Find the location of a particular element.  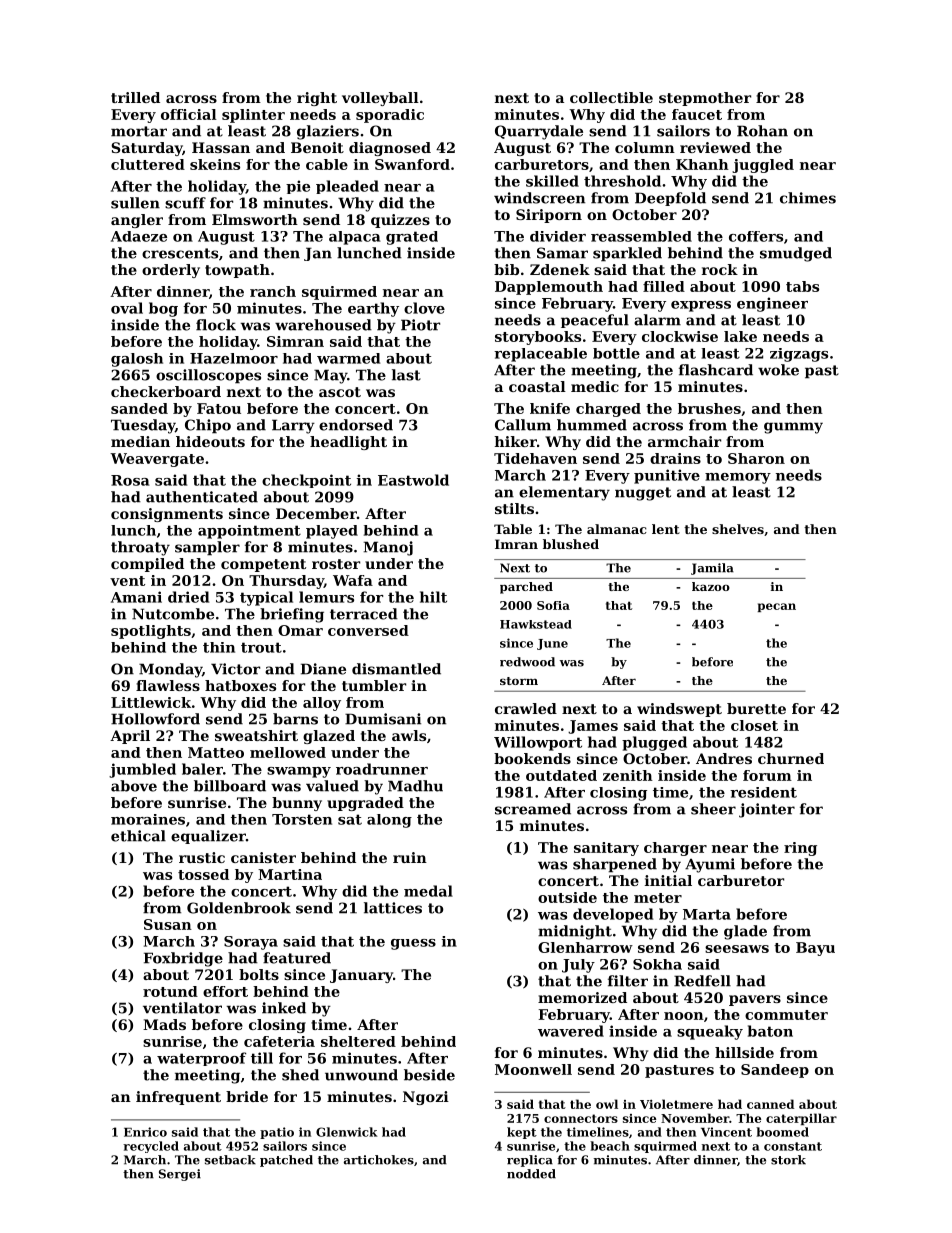

Zdenek is located at coordinates (560, 269).
